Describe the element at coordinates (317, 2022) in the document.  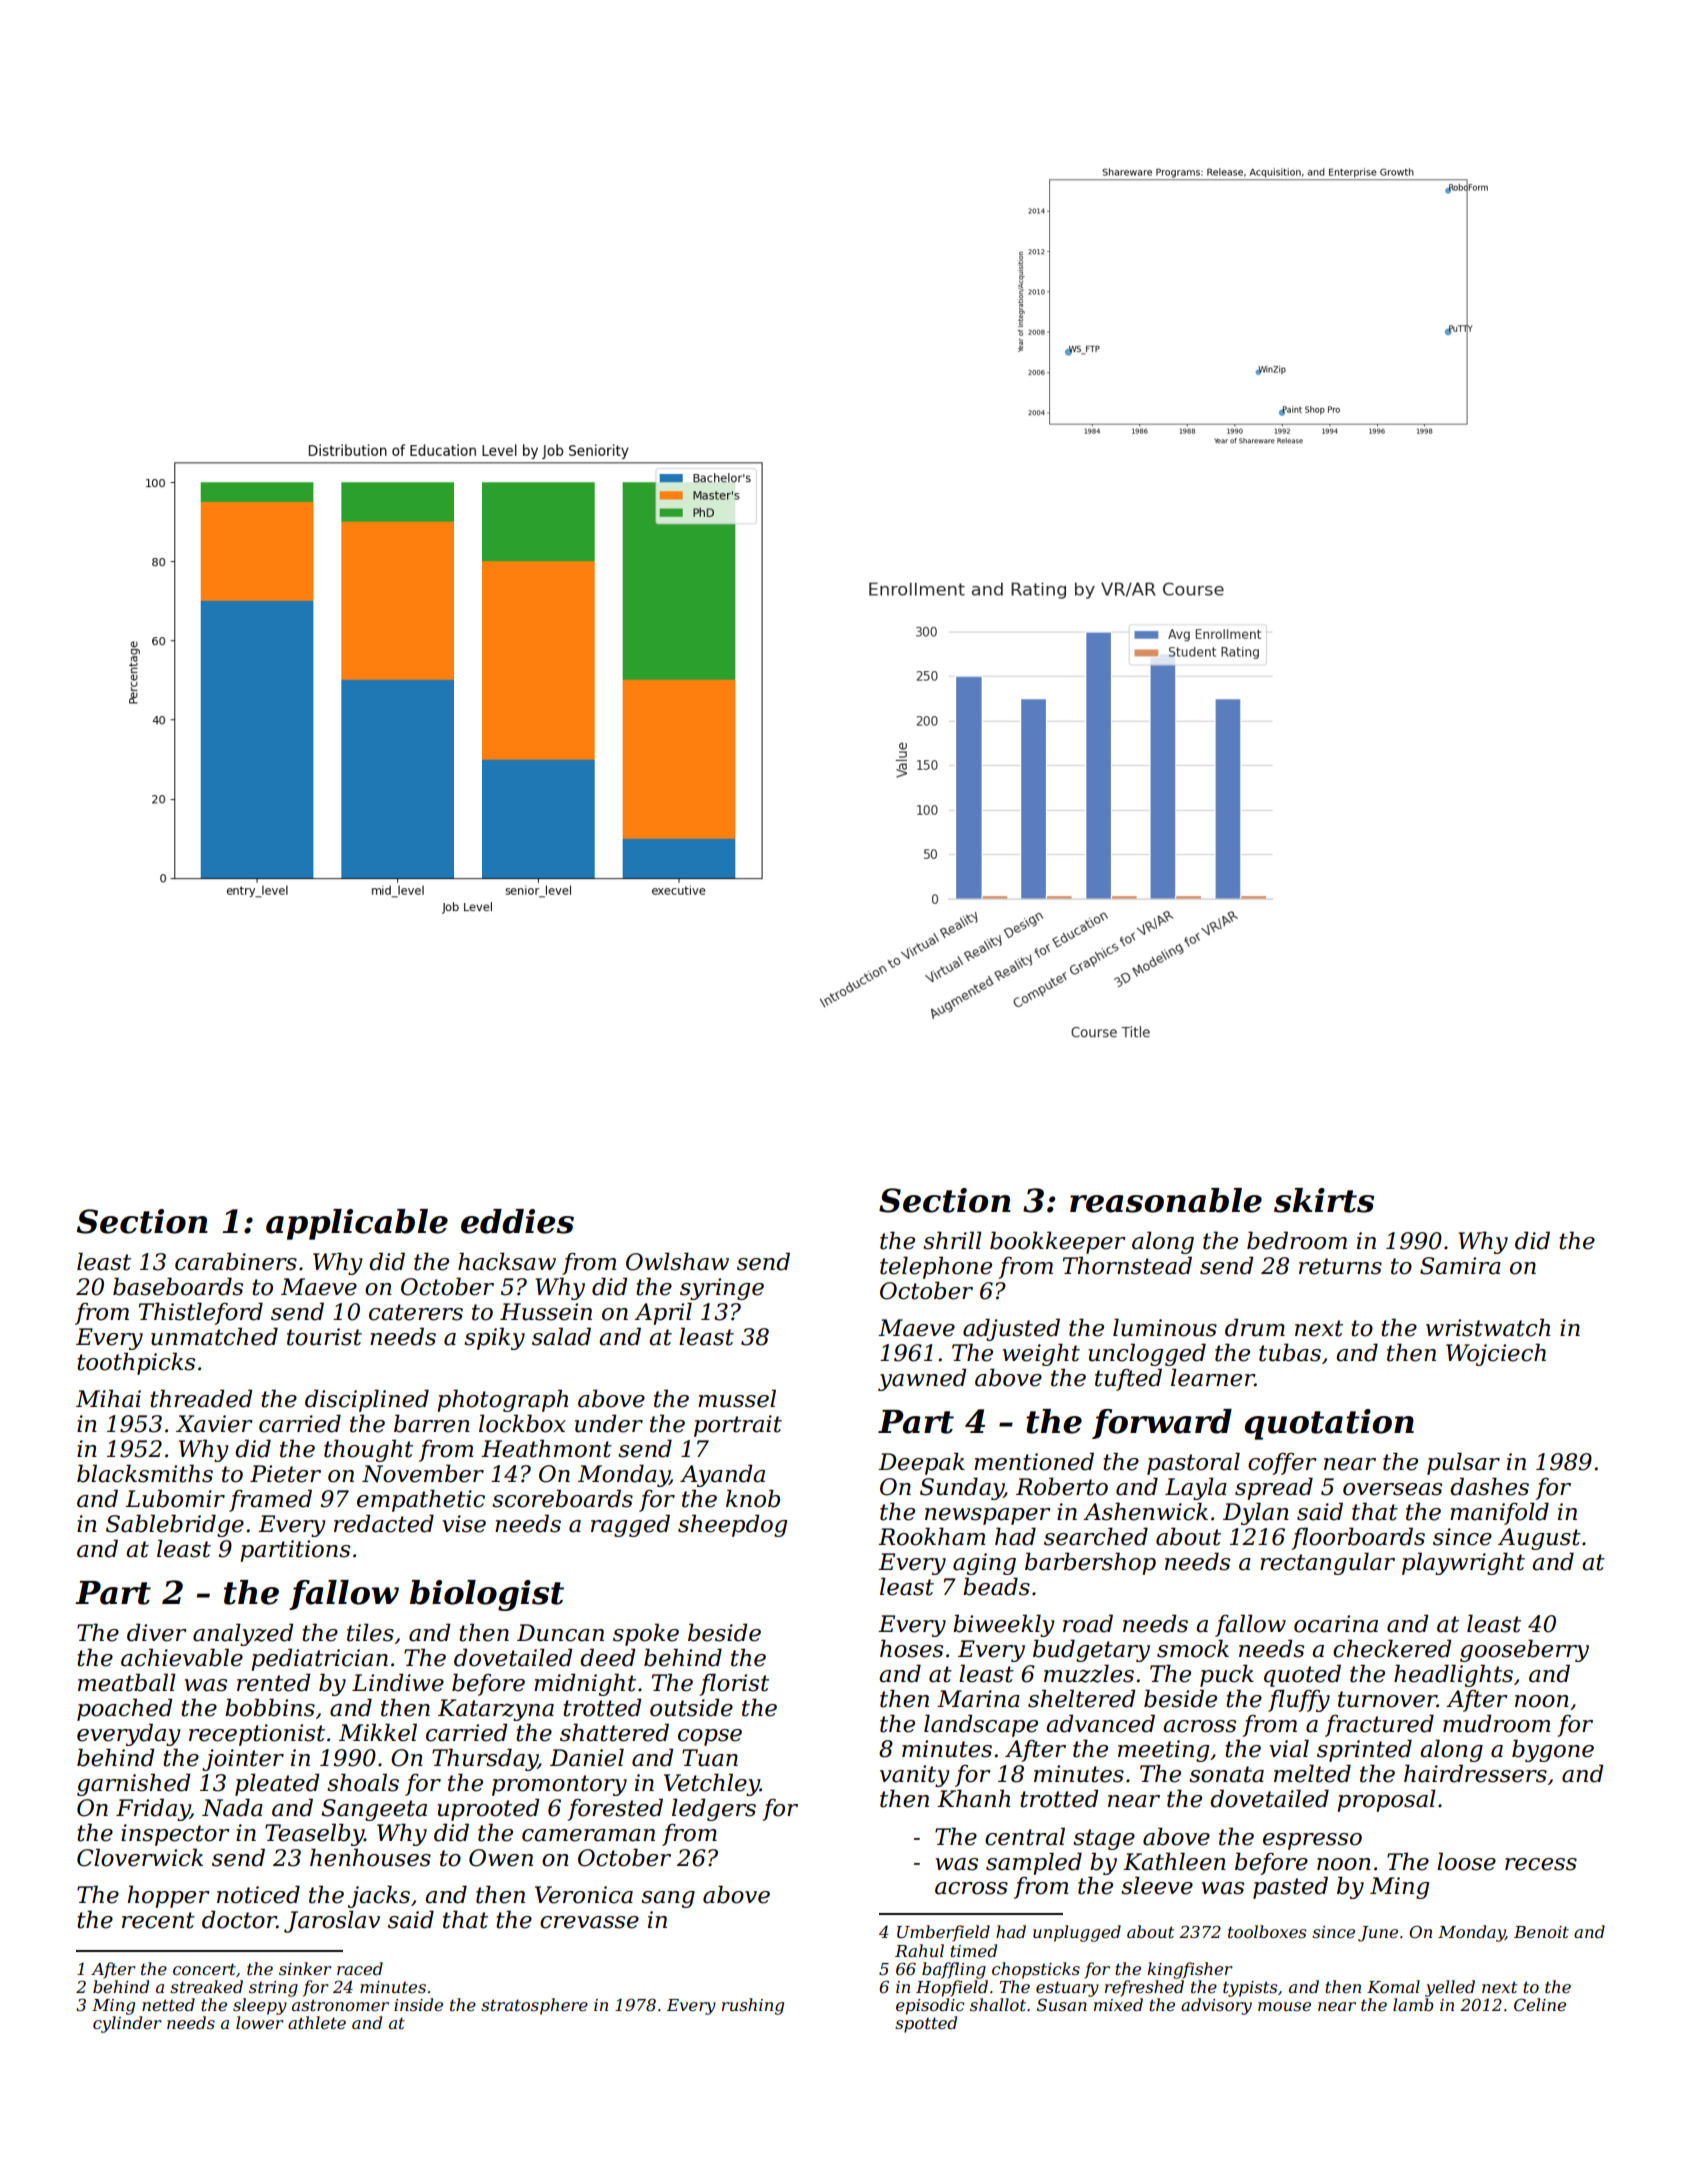
I see `athlete` at that location.
